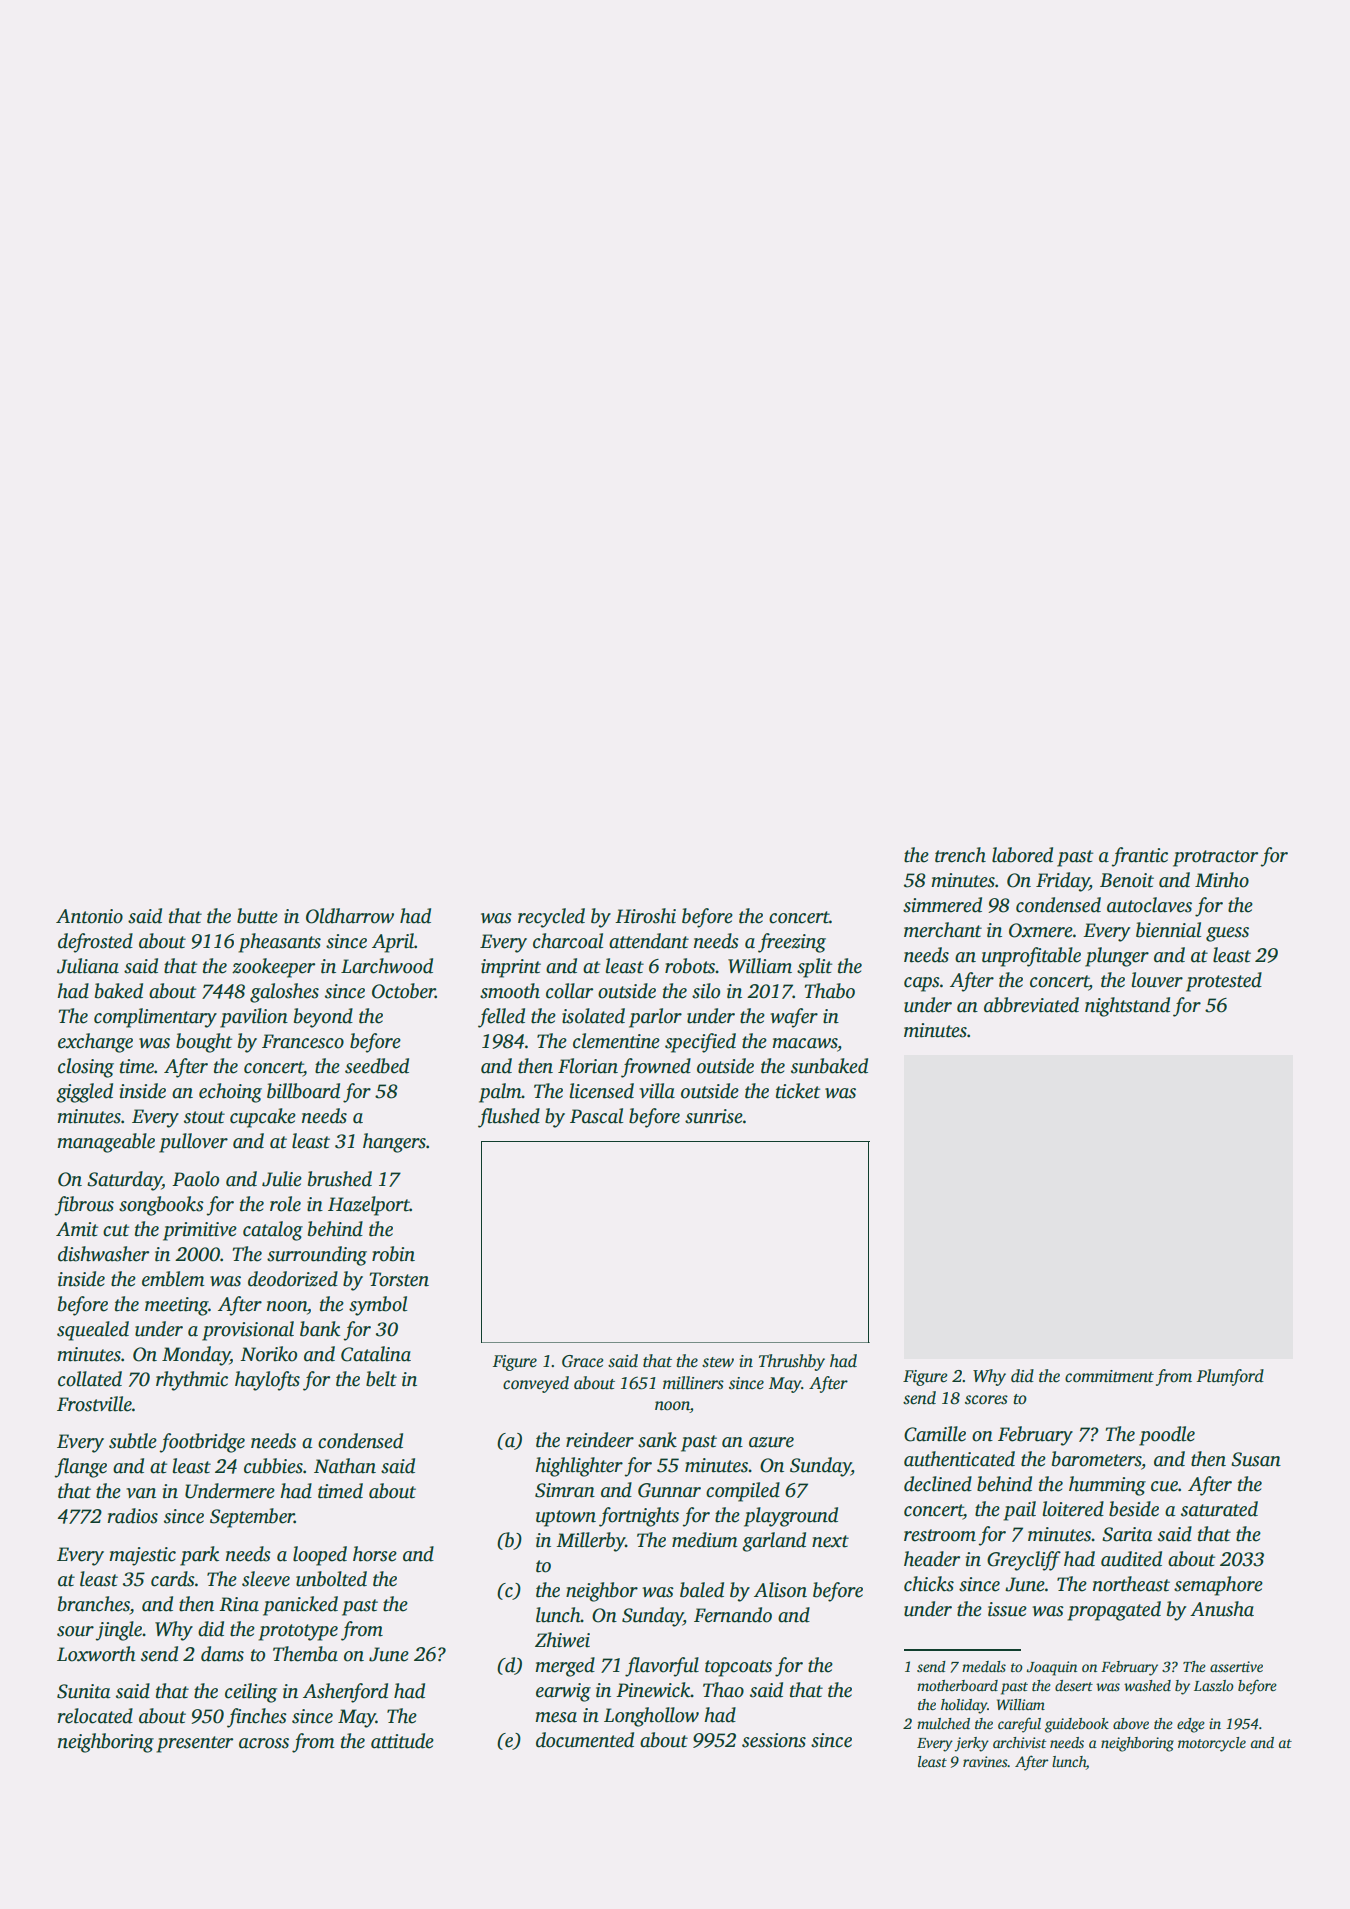 This document has width=1350, height=1909. What do you see at coordinates (402, 1741) in the document?
I see `attitude` at bounding box center [402, 1741].
